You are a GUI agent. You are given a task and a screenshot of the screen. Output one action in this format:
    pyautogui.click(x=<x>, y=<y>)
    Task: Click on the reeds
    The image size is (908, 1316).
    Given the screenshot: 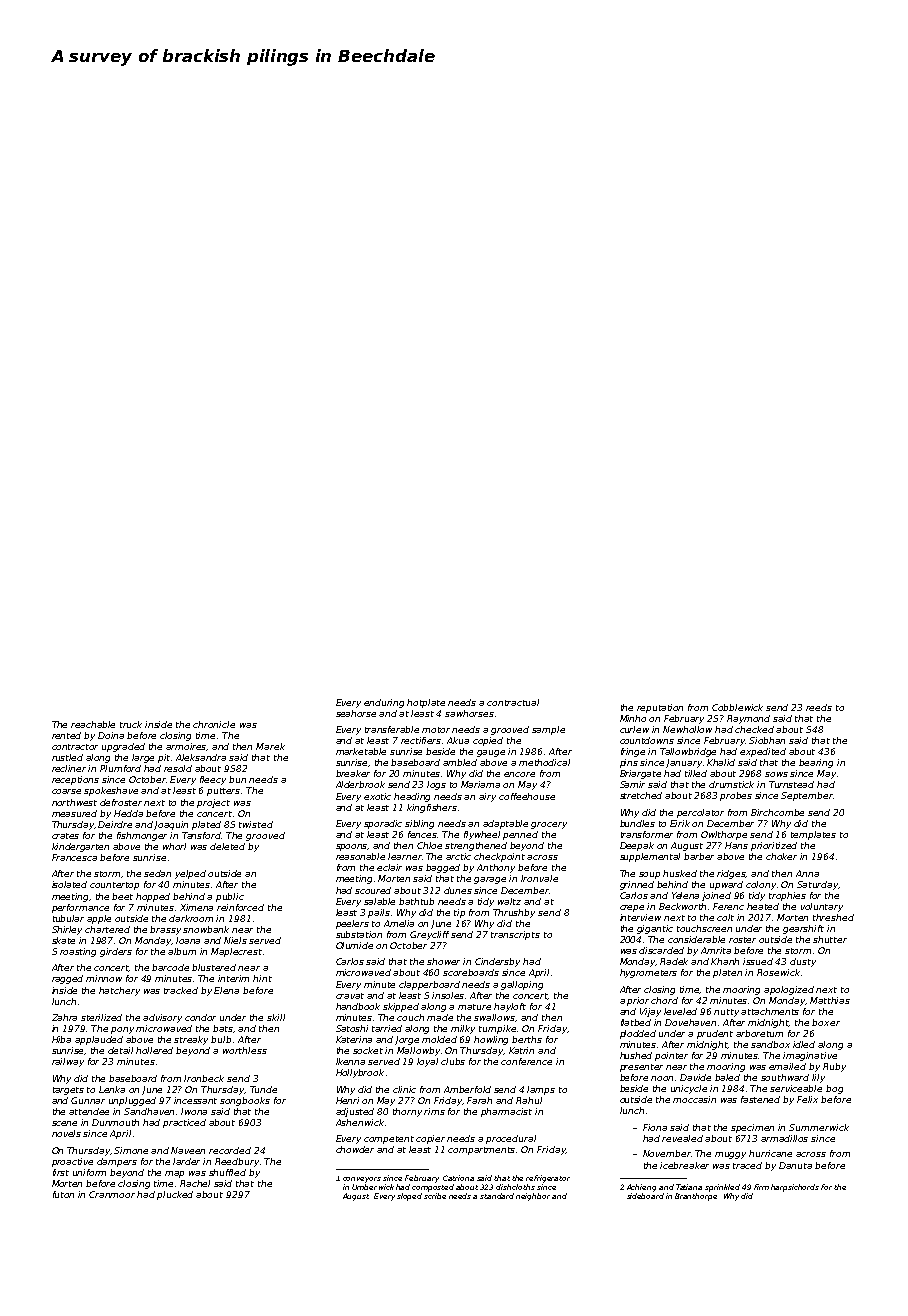 What is the action you would take?
    pyautogui.click(x=819, y=707)
